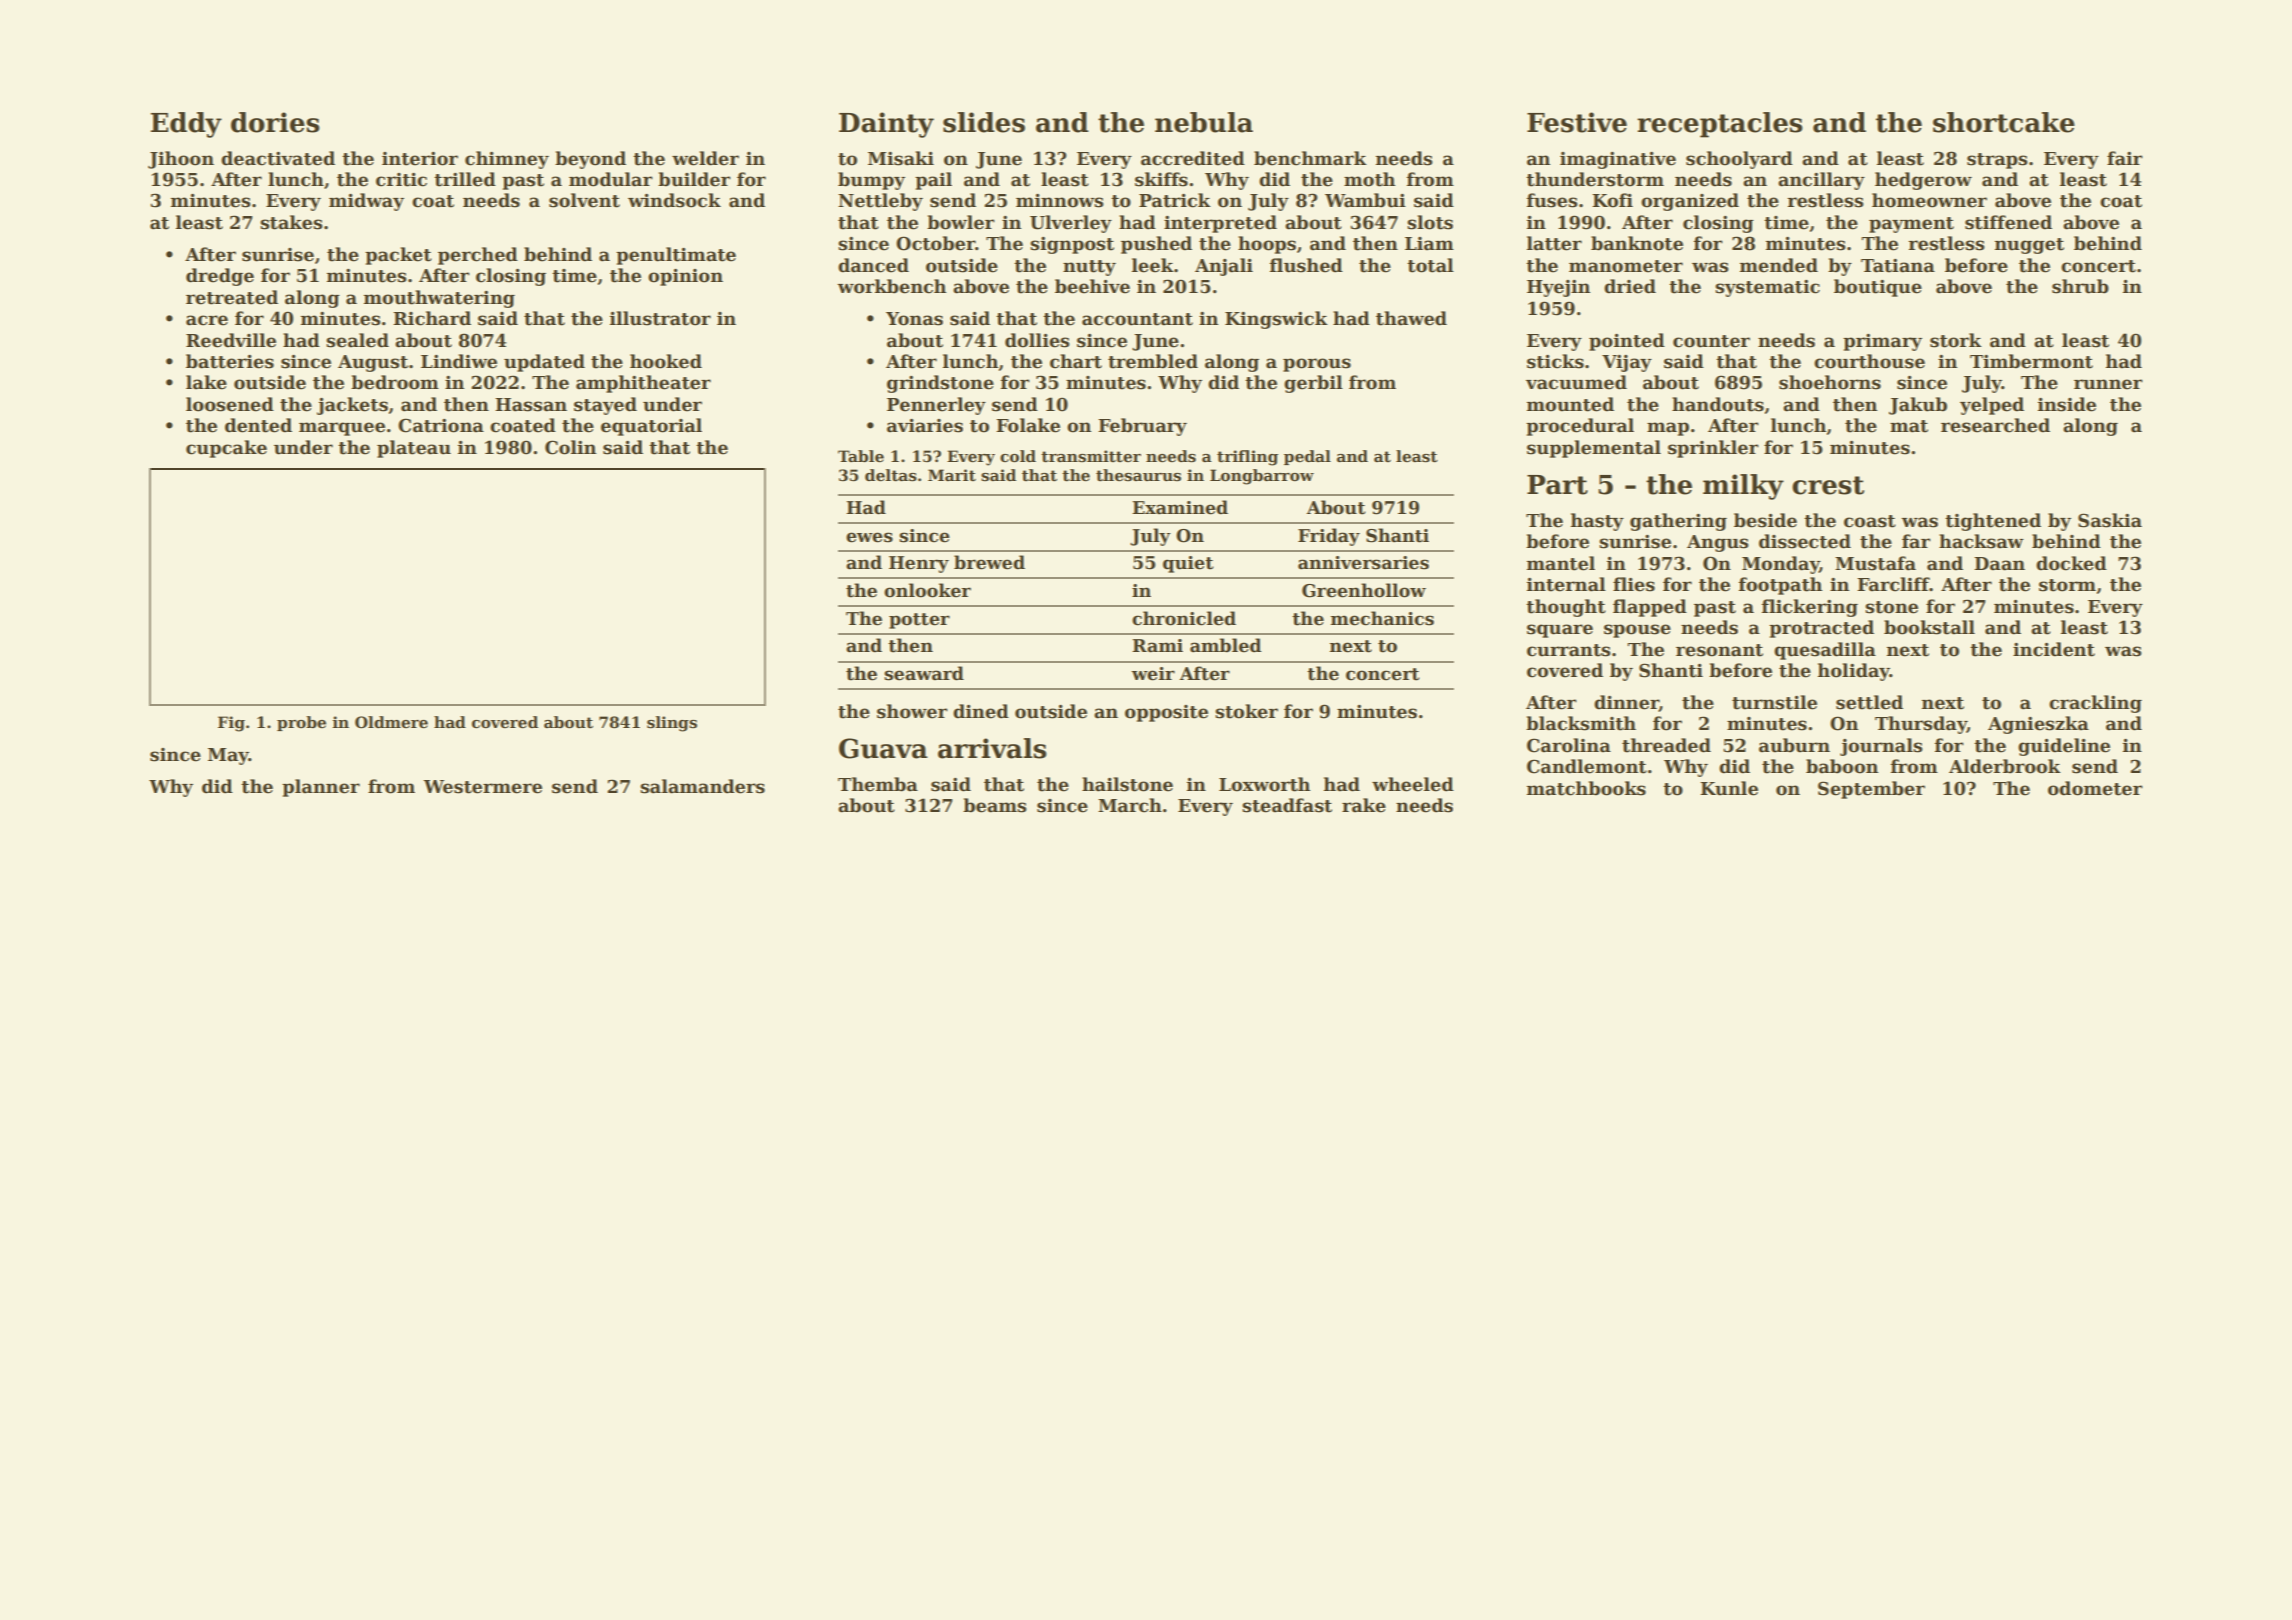 Image resolution: width=2292 pixels, height=1620 pixels. I want to click on chronicled, so click(1184, 618).
